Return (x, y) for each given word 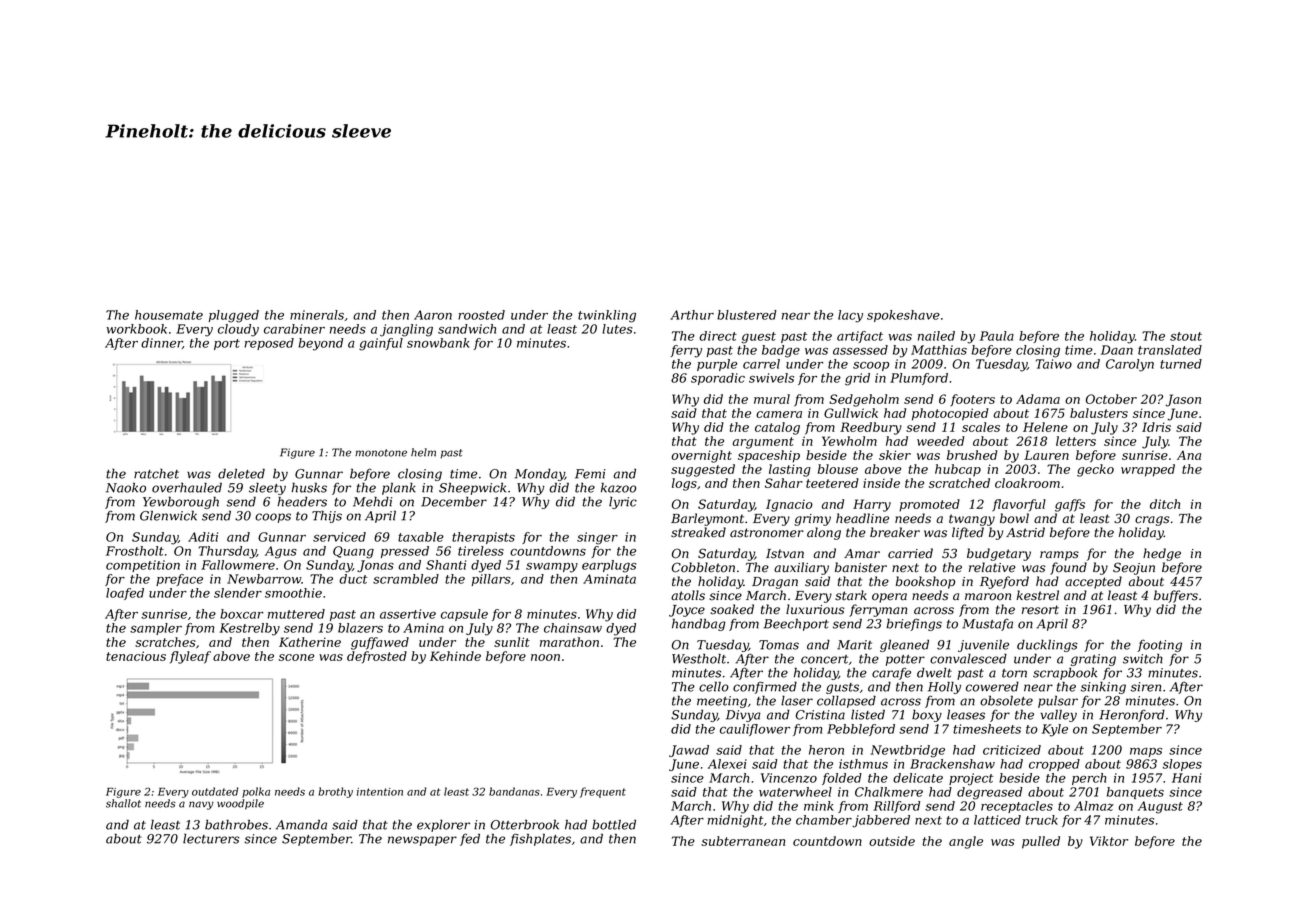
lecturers (211, 839)
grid (857, 379)
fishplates (540, 839)
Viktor (1109, 841)
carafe (891, 673)
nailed (936, 336)
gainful (381, 344)
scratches (165, 642)
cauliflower (755, 730)
